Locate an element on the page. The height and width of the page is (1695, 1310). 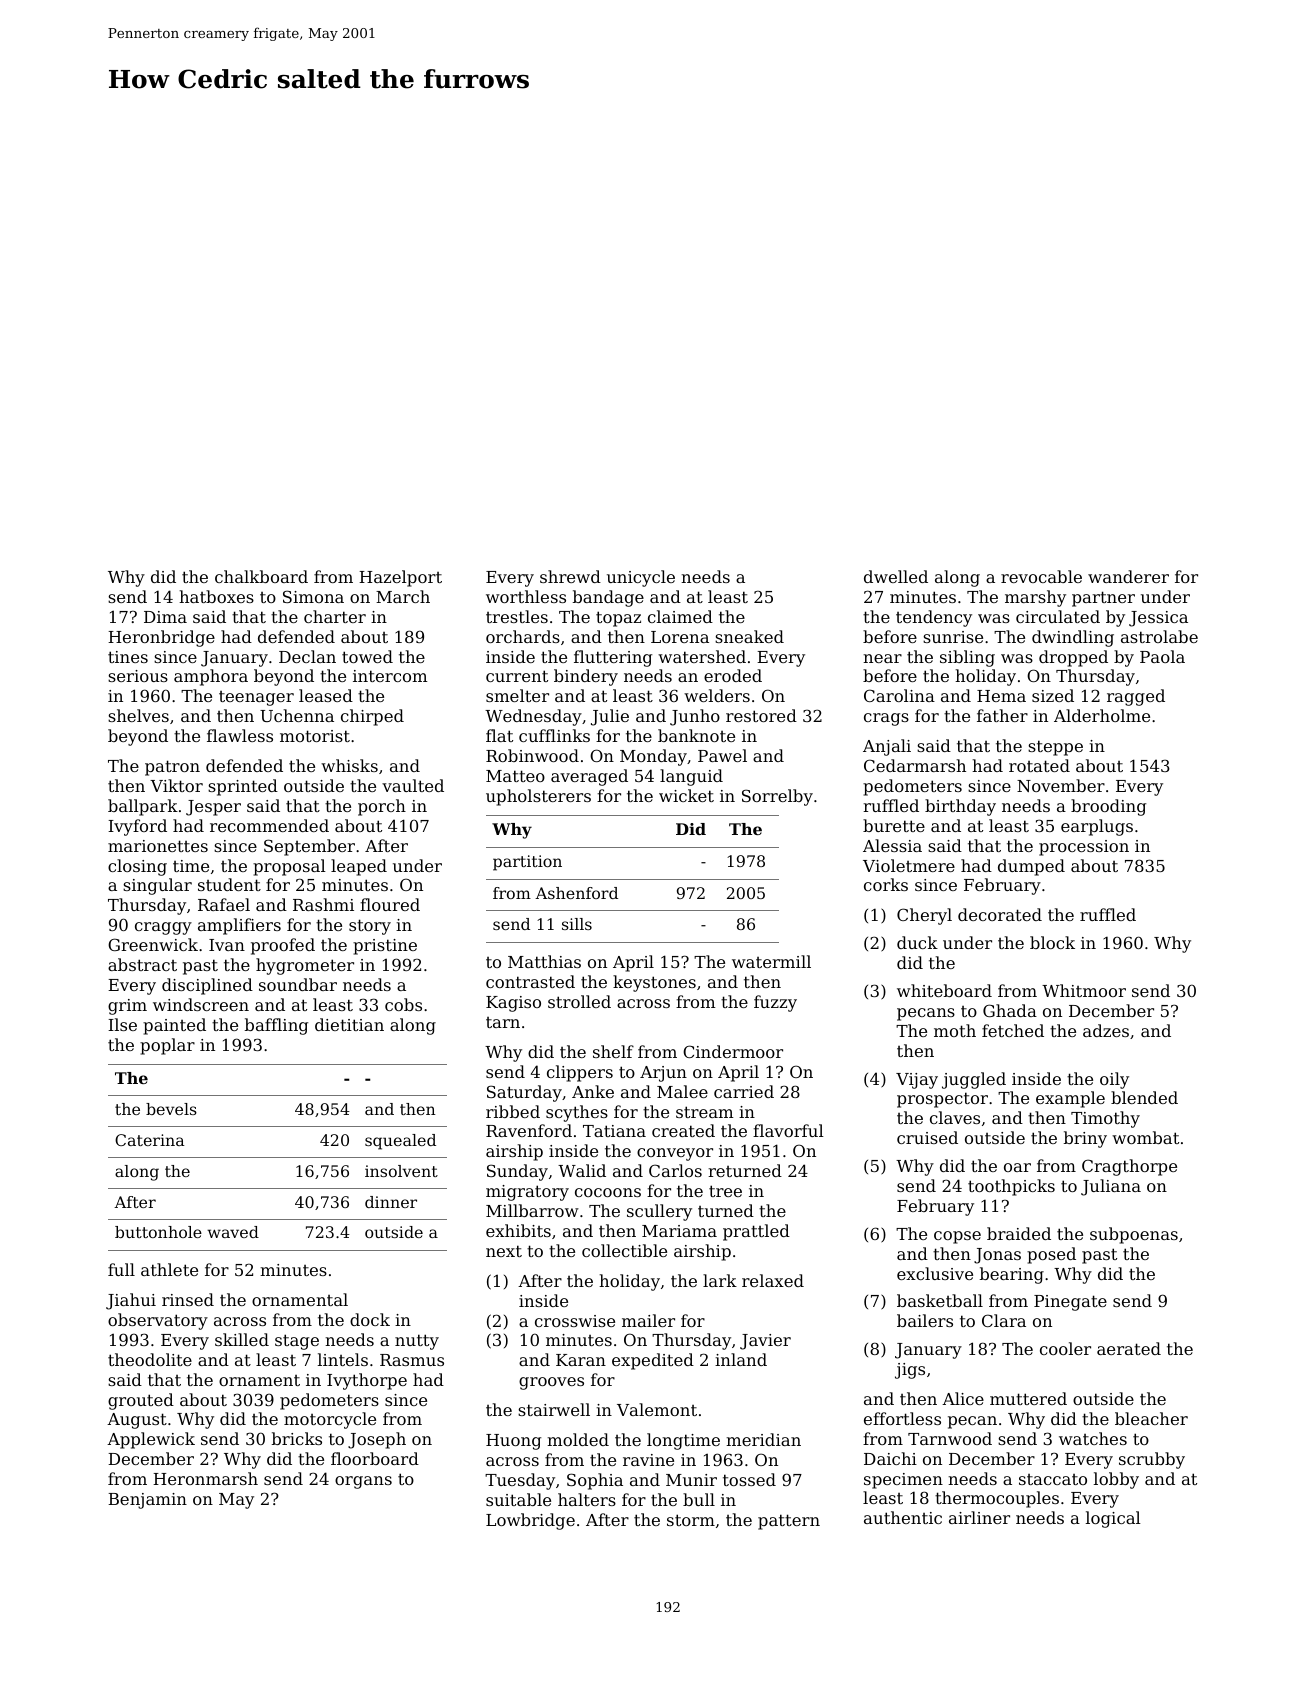
Lowbridge is located at coordinates (530, 1521).
